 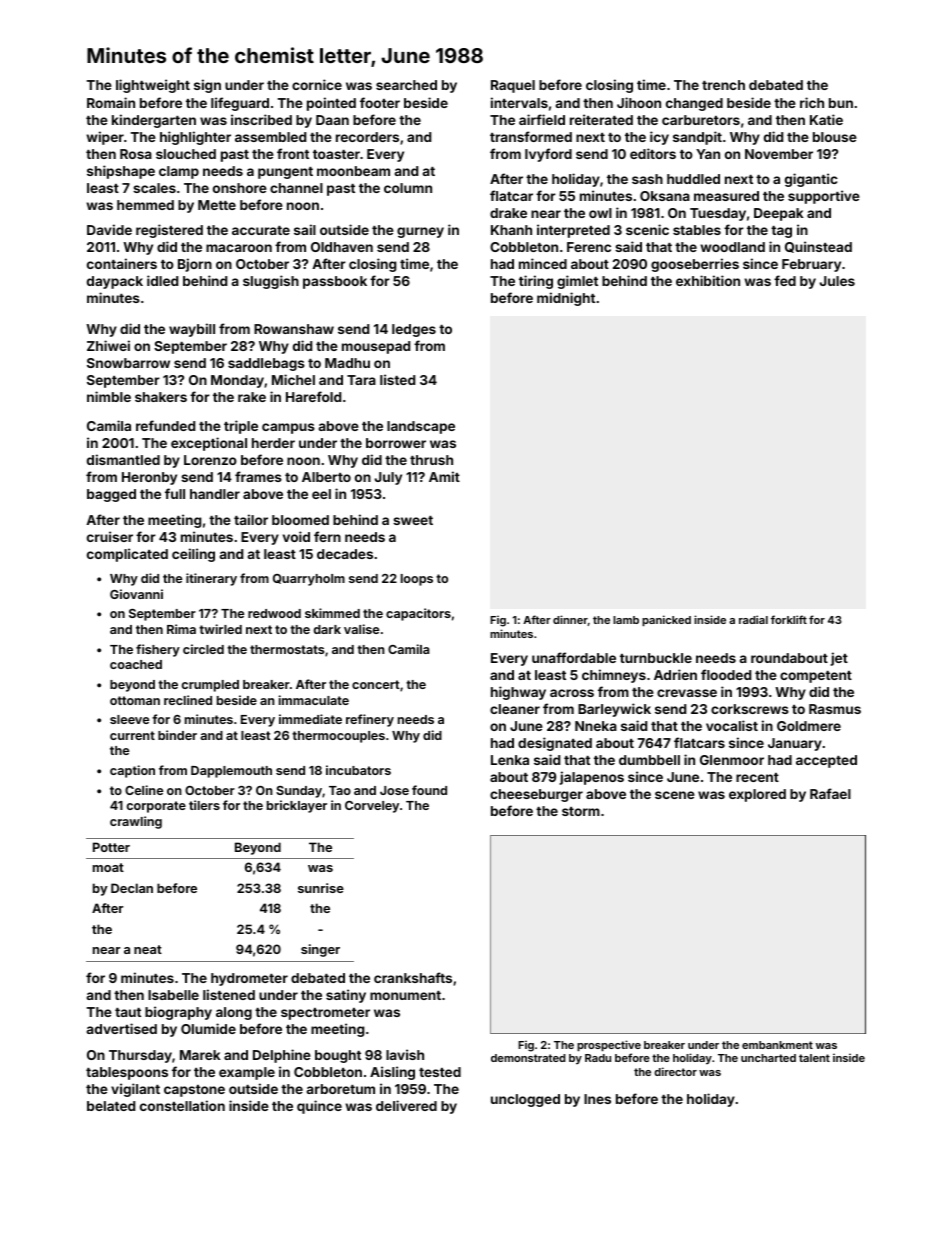 I want to click on Marek, so click(x=200, y=1055).
